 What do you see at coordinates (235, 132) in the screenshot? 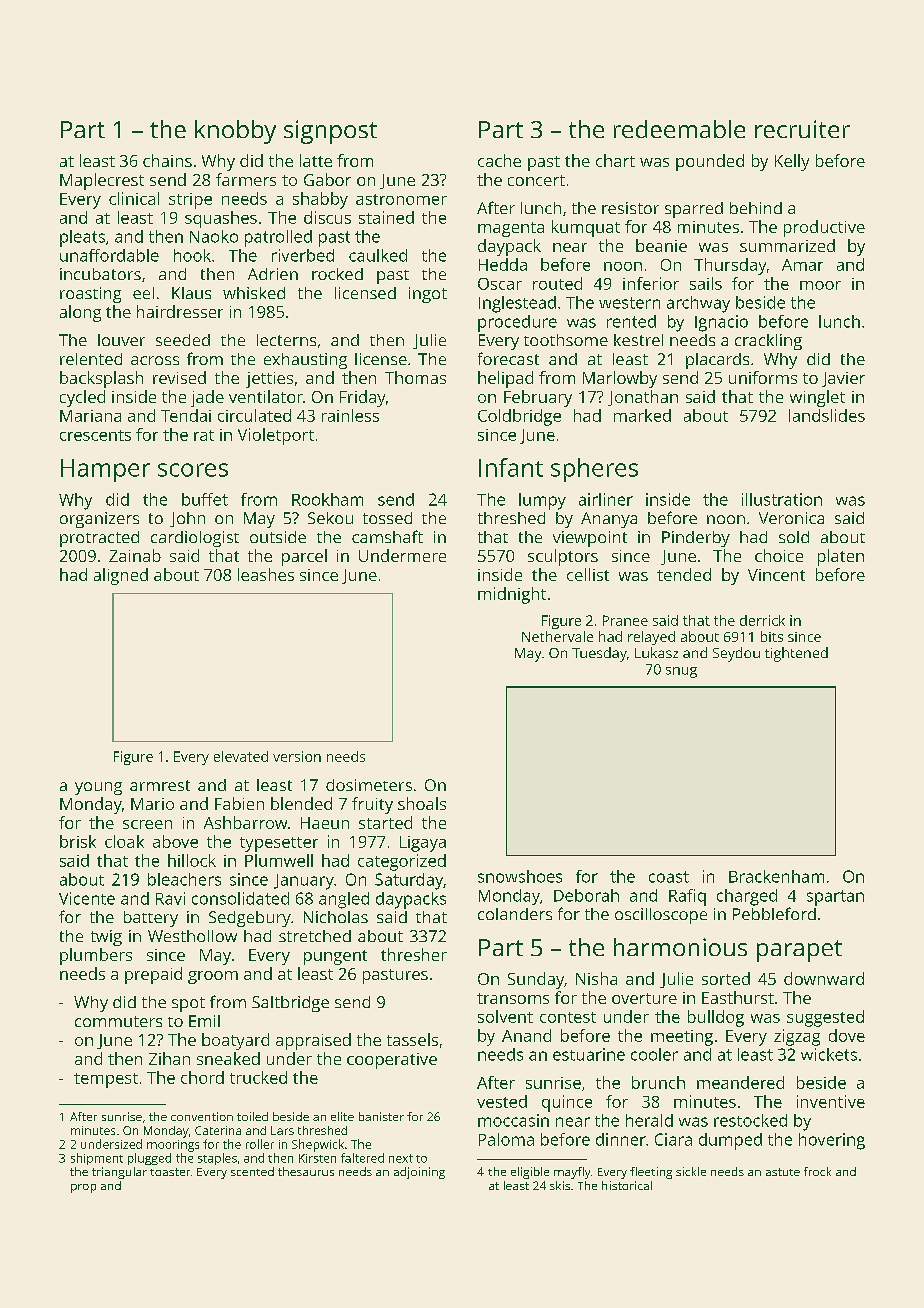
I see `knobby` at bounding box center [235, 132].
